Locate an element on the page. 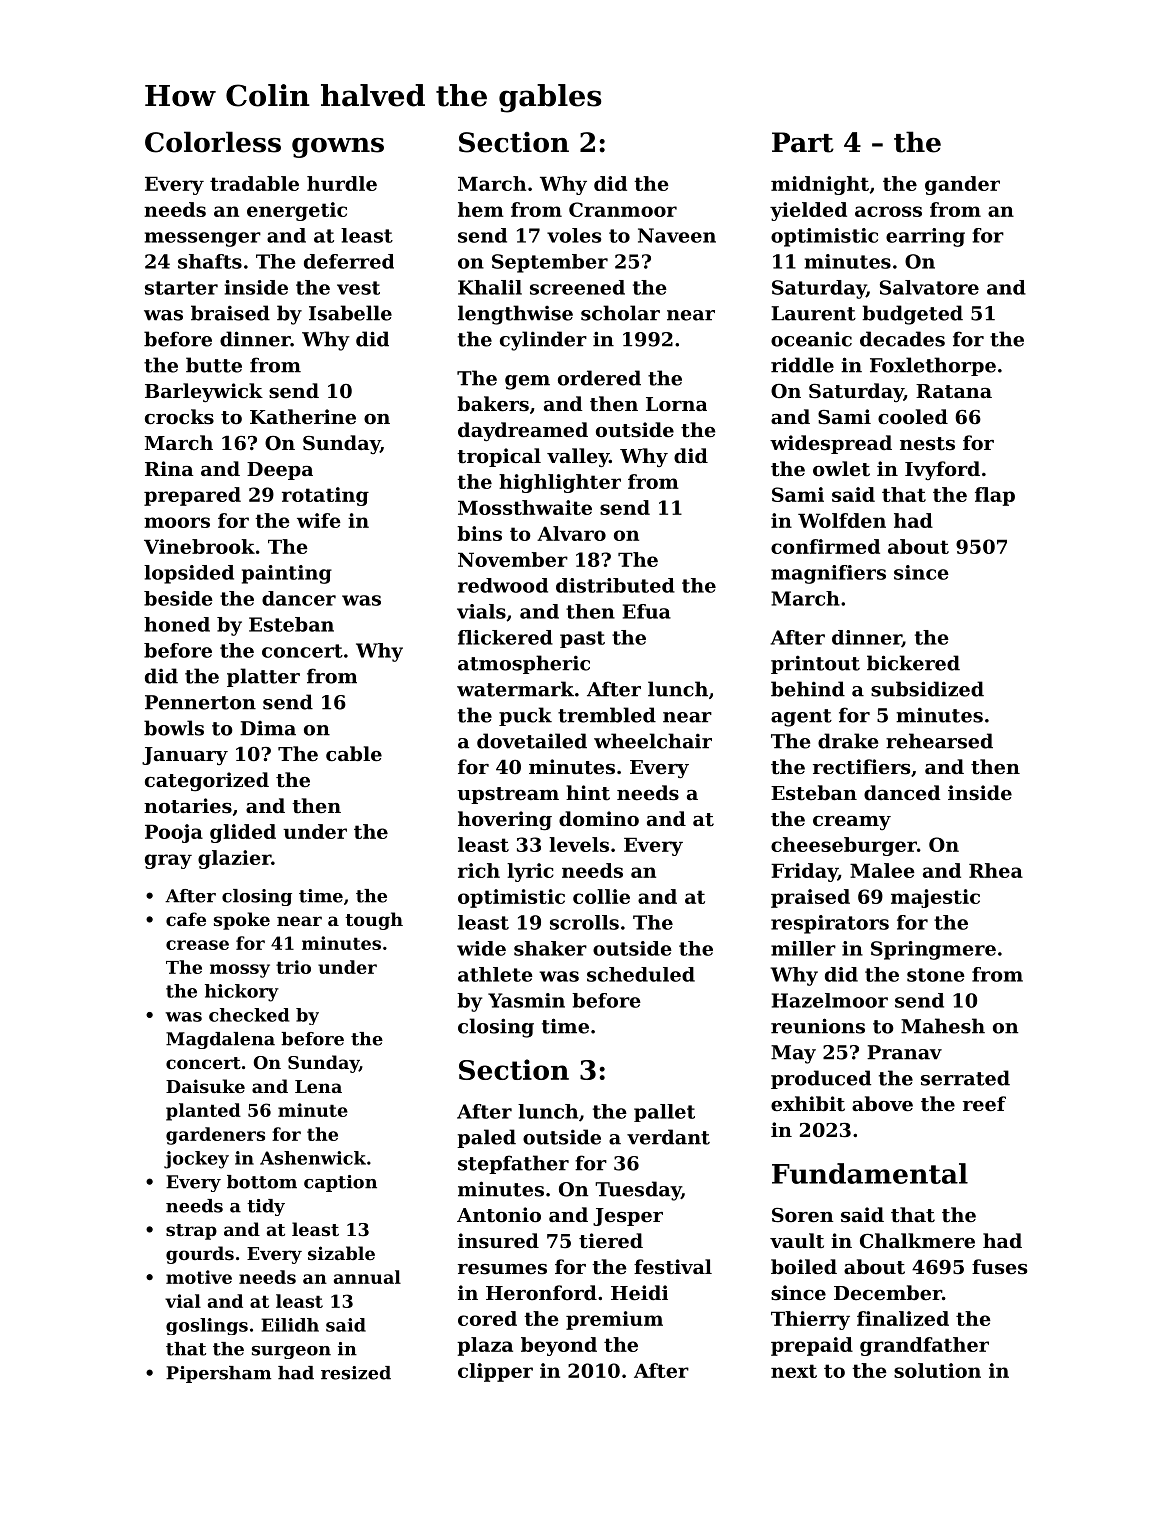 The width and height of the page is (1175, 1521). Katherine is located at coordinates (303, 416).
